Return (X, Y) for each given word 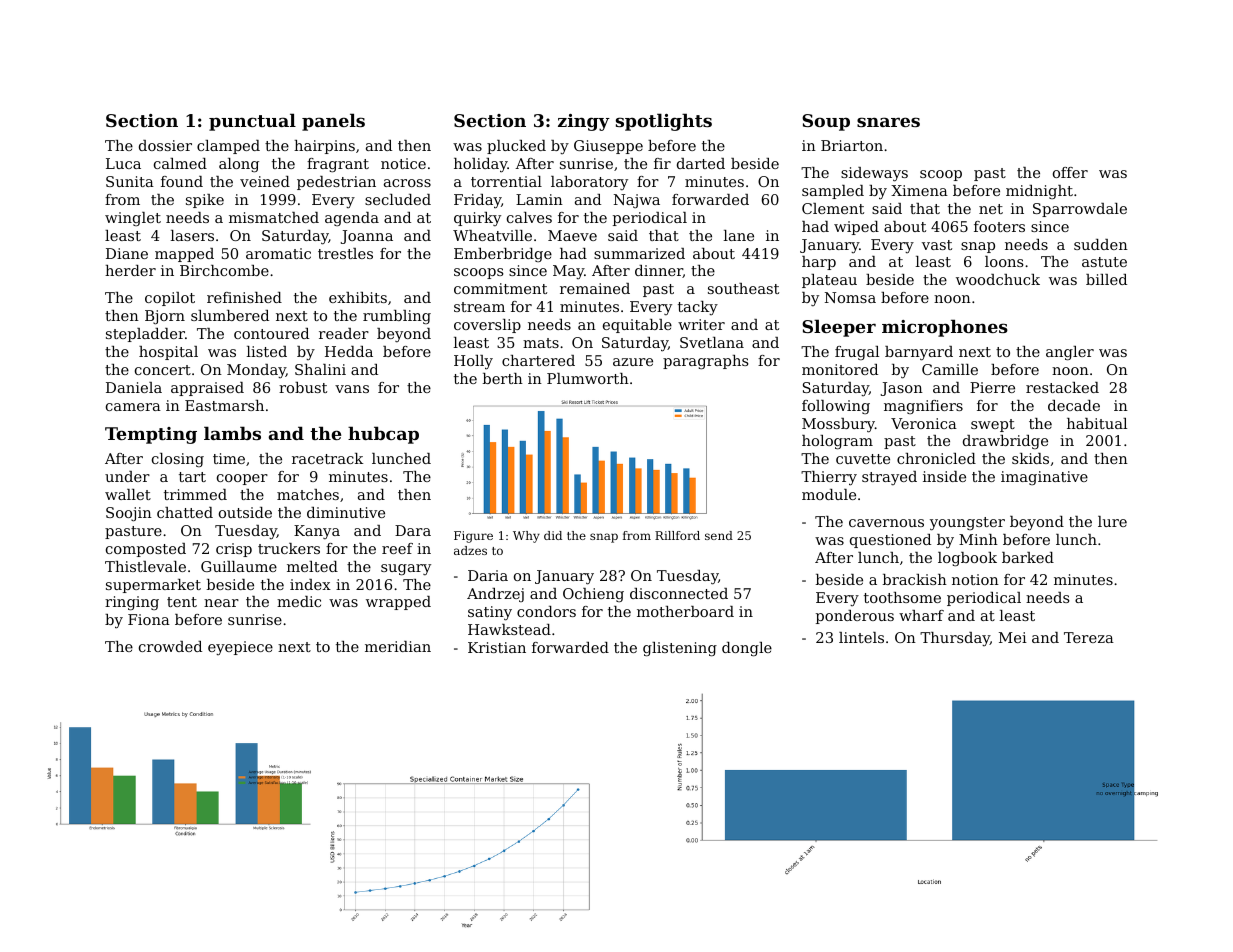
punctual (252, 122)
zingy (584, 122)
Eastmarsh (224, 405)
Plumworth (588, 378)
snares (888, 122)
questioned (890, 541)
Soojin (129, 514)
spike (205, 201)
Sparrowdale (1080, 210)
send (719, 535)
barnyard (919, 353)
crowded (170, 646)
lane (739, 235)
